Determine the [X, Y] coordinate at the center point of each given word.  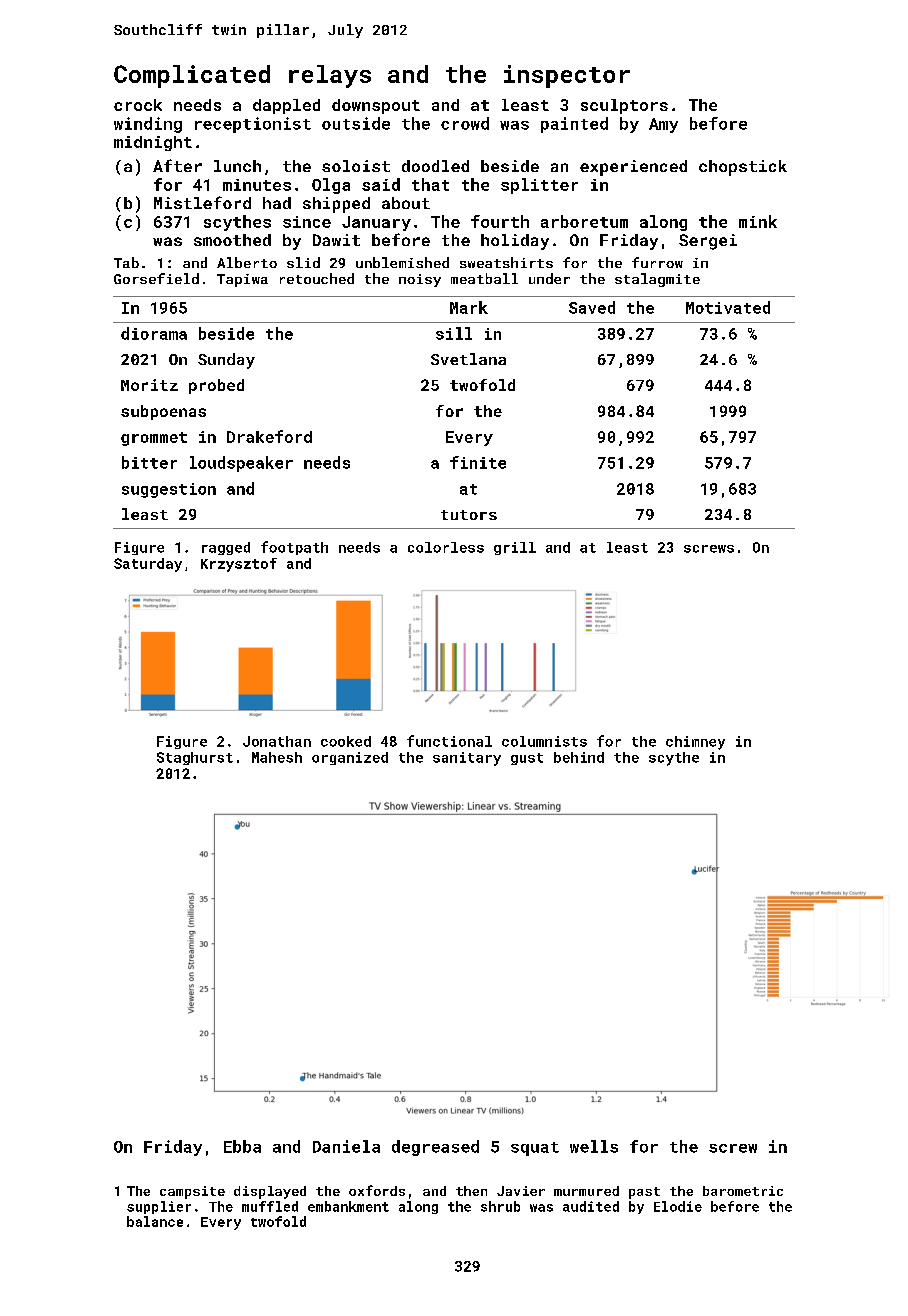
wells [594, 1146]
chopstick [743, 168]
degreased [435, 1148]
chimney [695, 743]
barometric [743, 1191]
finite [478, 462]
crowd [465, 123]
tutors [469, 515]
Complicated [192, 76]
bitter [149, 462]
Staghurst [195, 758]
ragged [226, 548]
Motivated [728, 307]
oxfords [377, 1190]
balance [155, 1221]
